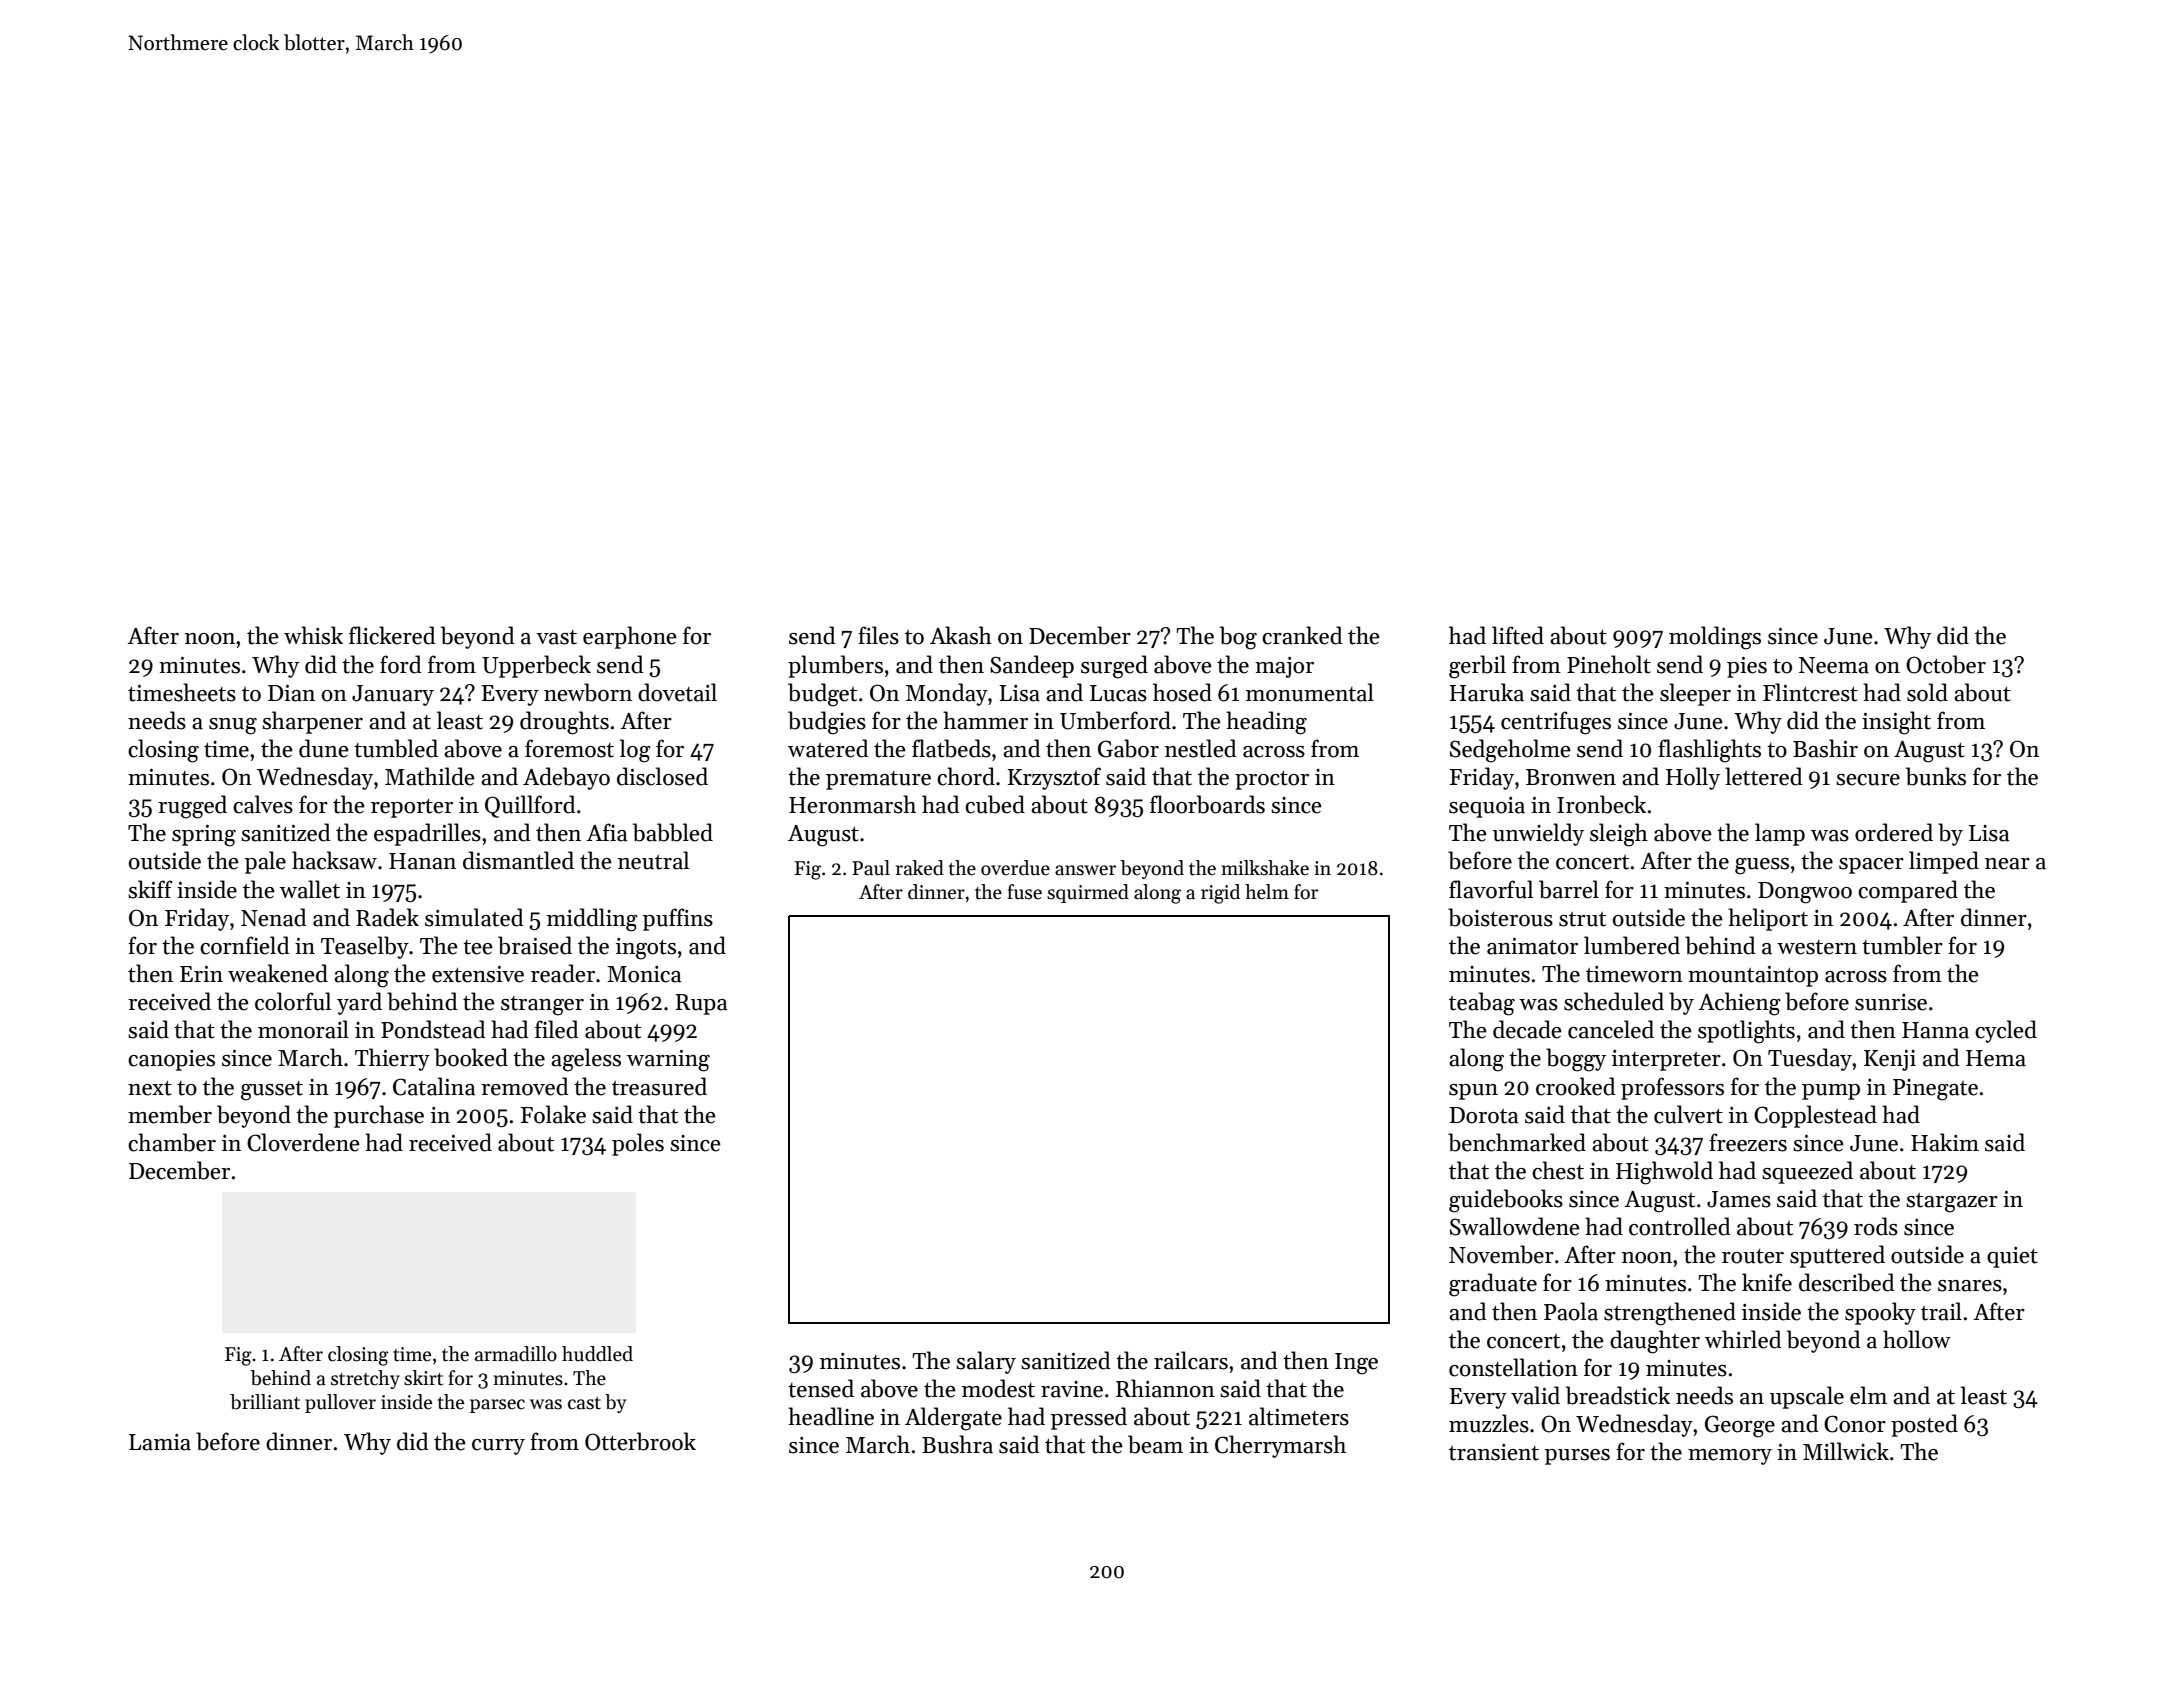 Image resolution: width=2178 pixels, height=1683 pixels. Describe the element at coordinates (1571, 1311) in the image. I see `Paola` at that location.
